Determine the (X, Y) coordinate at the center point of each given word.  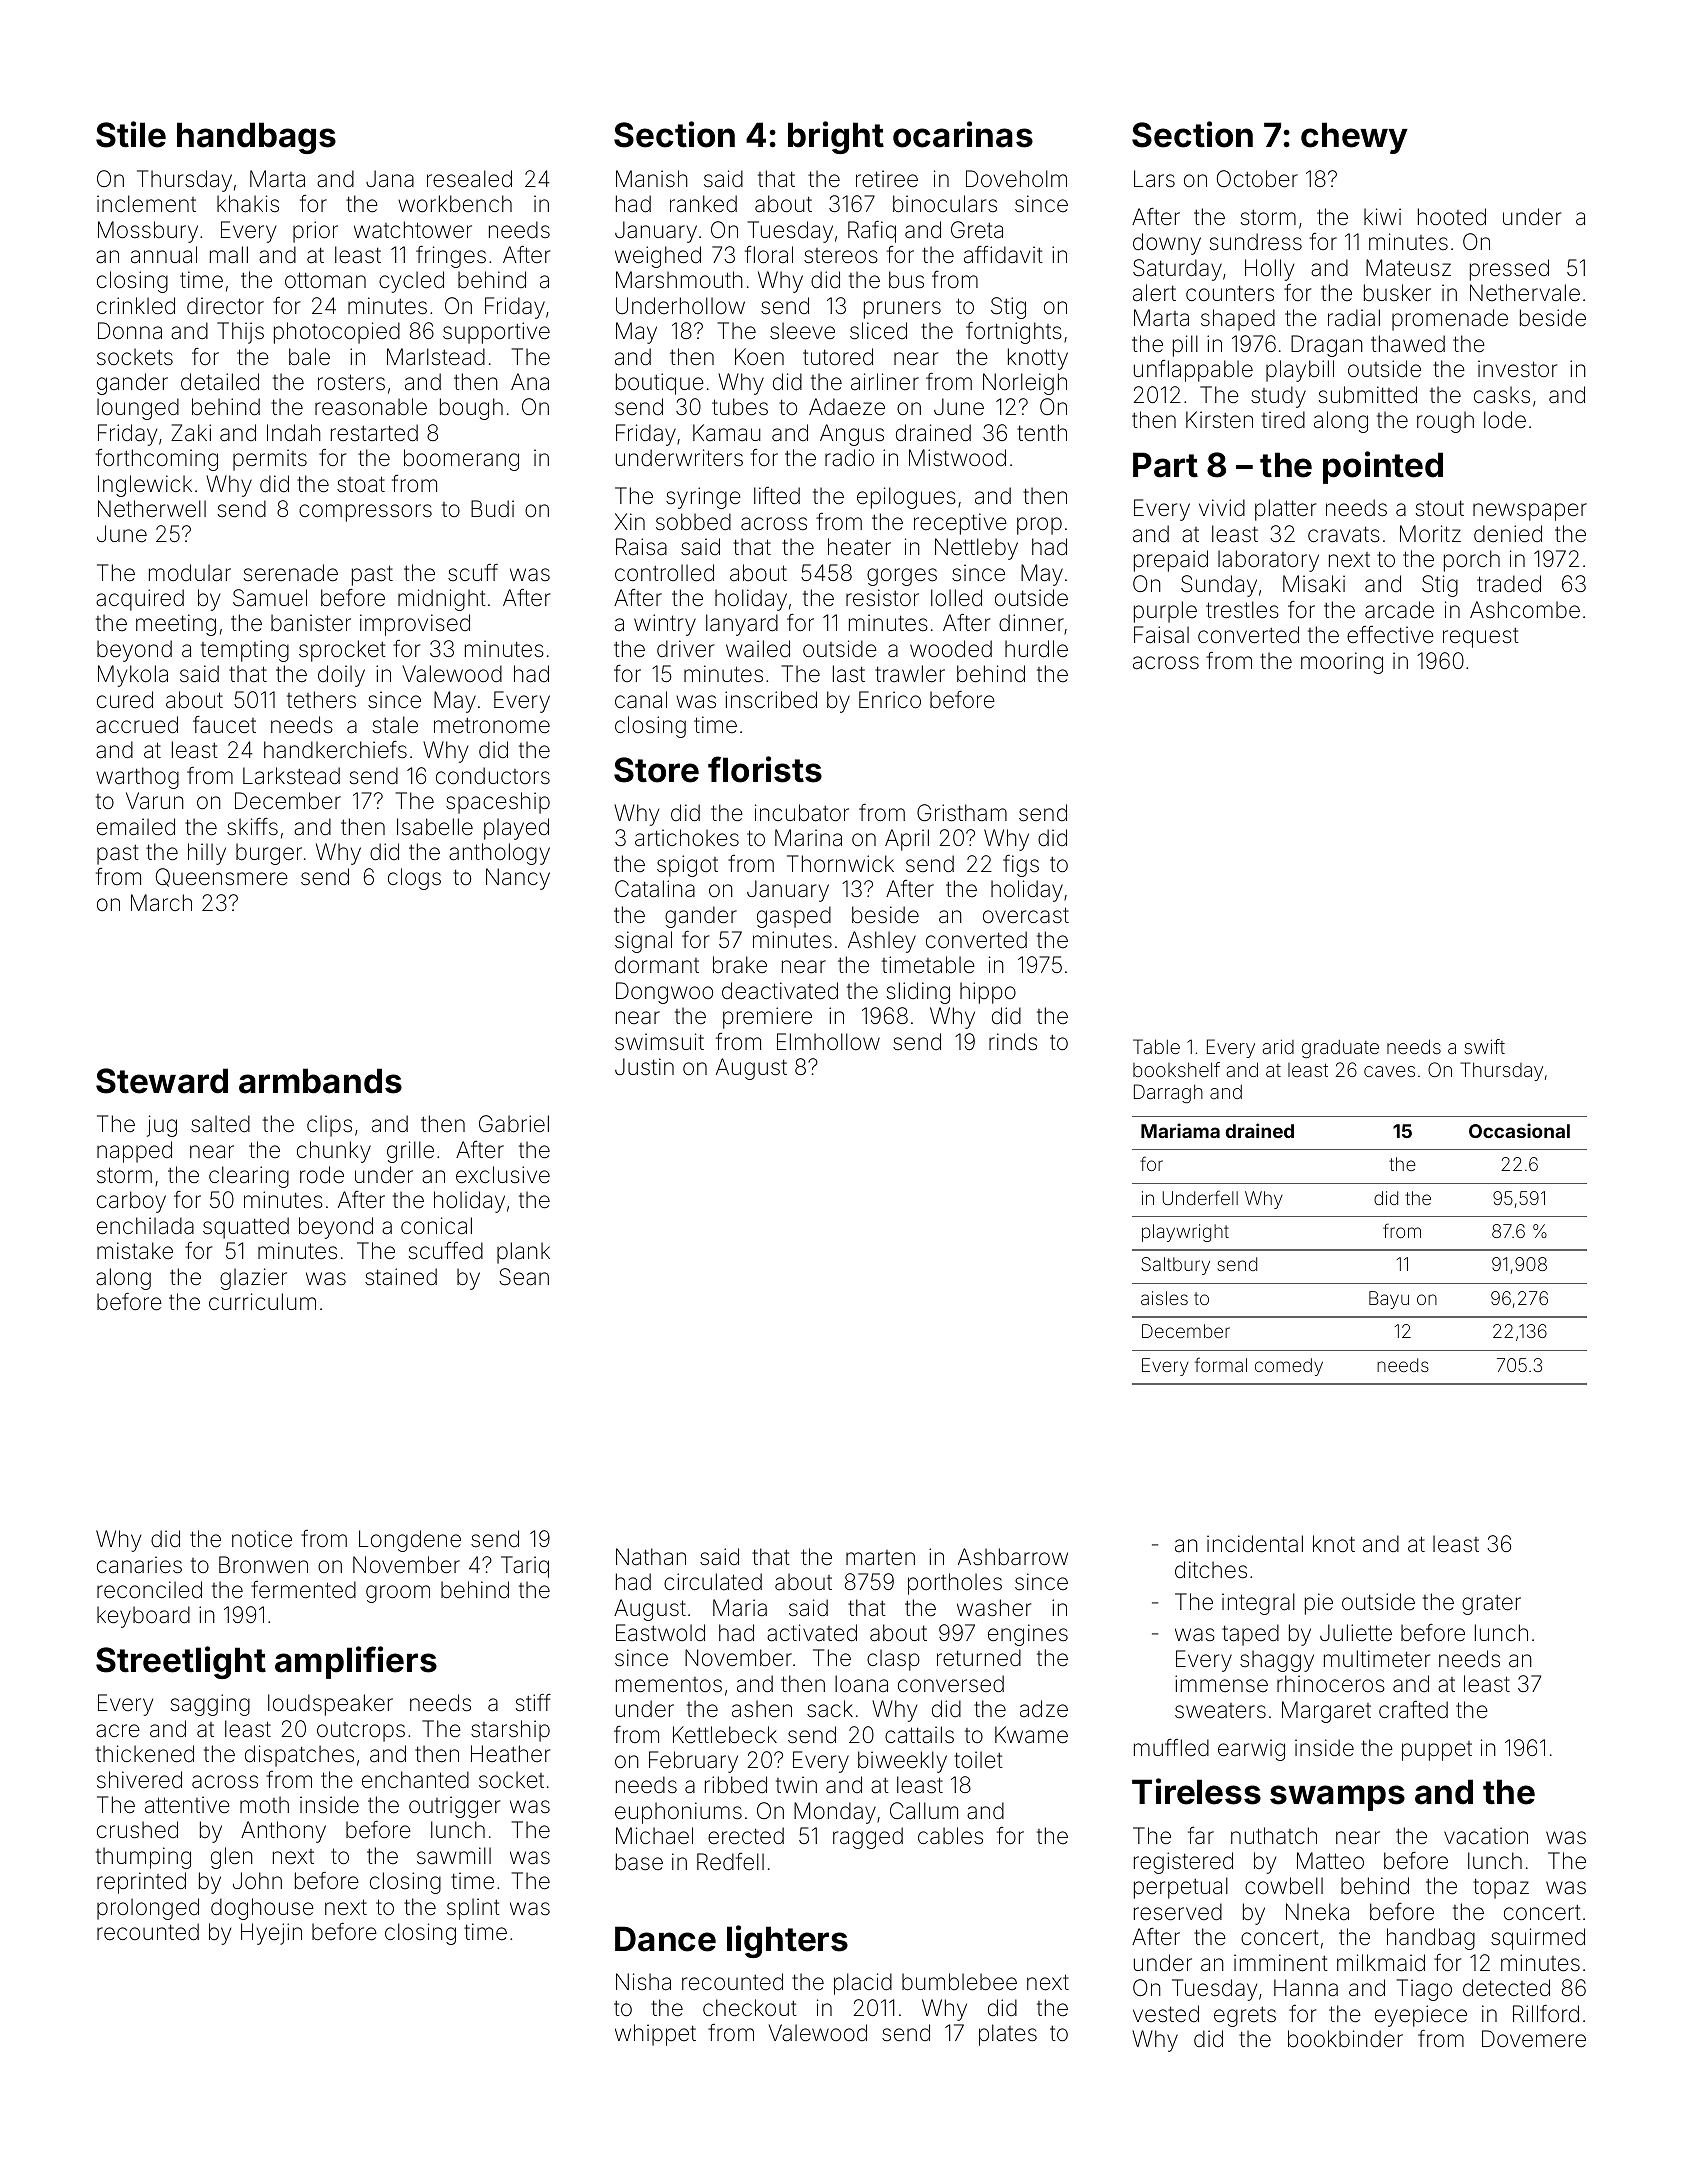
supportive (496, 333)
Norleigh (1025, 384)
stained (401, 1277)
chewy (1354, 138)
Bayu (1389, 1300)
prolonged (148, 1909)
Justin (644, 1067)
